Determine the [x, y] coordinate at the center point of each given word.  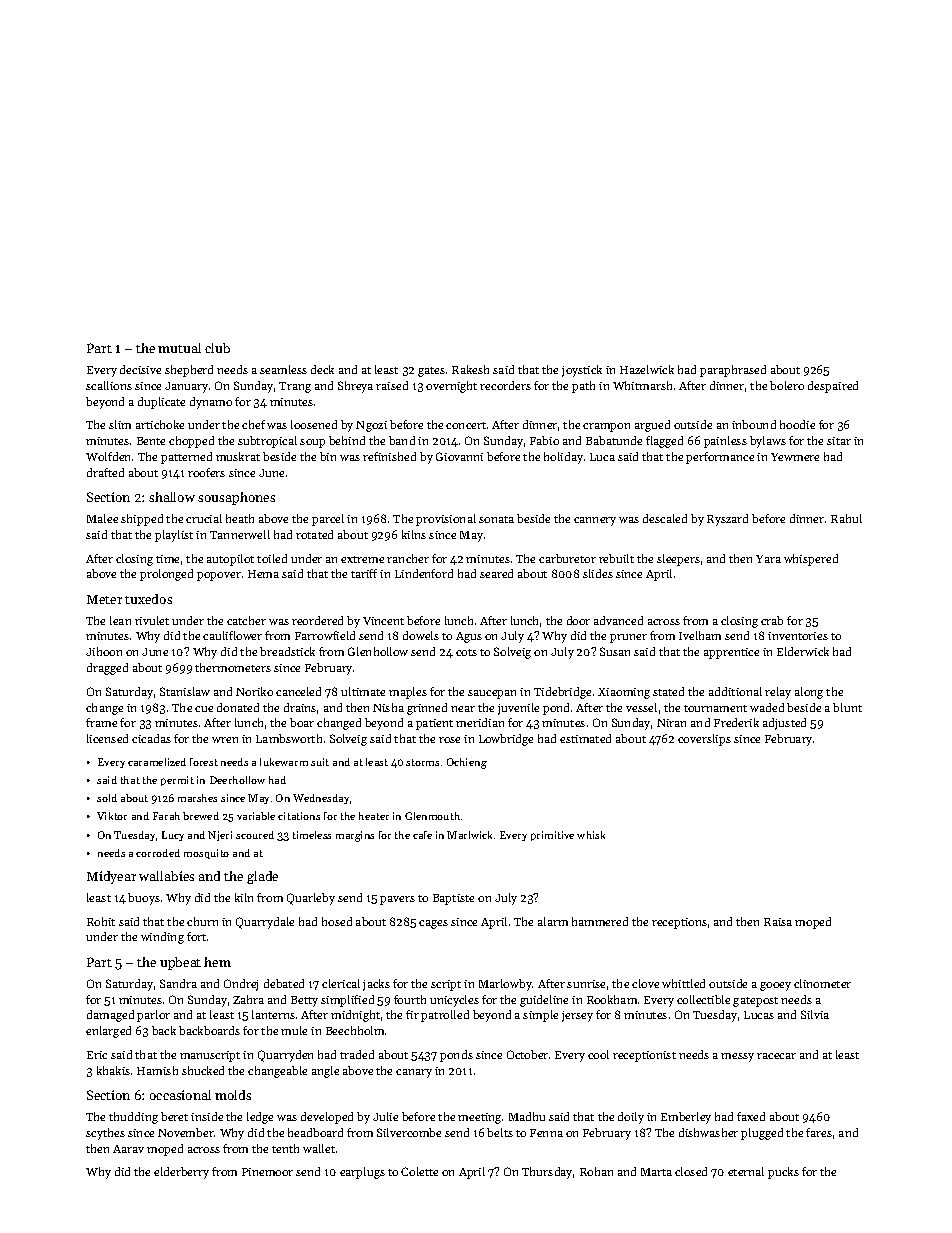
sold [107, 798]
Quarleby [311, 899]
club [217, 348]
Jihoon [104, 651]
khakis [113, 1070]
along [809, 693]
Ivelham [700, 635]
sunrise [586, 984]
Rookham [612, 999]
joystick [582, 371]
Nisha [388, 707]
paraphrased [733, 371]
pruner [628, 638]
